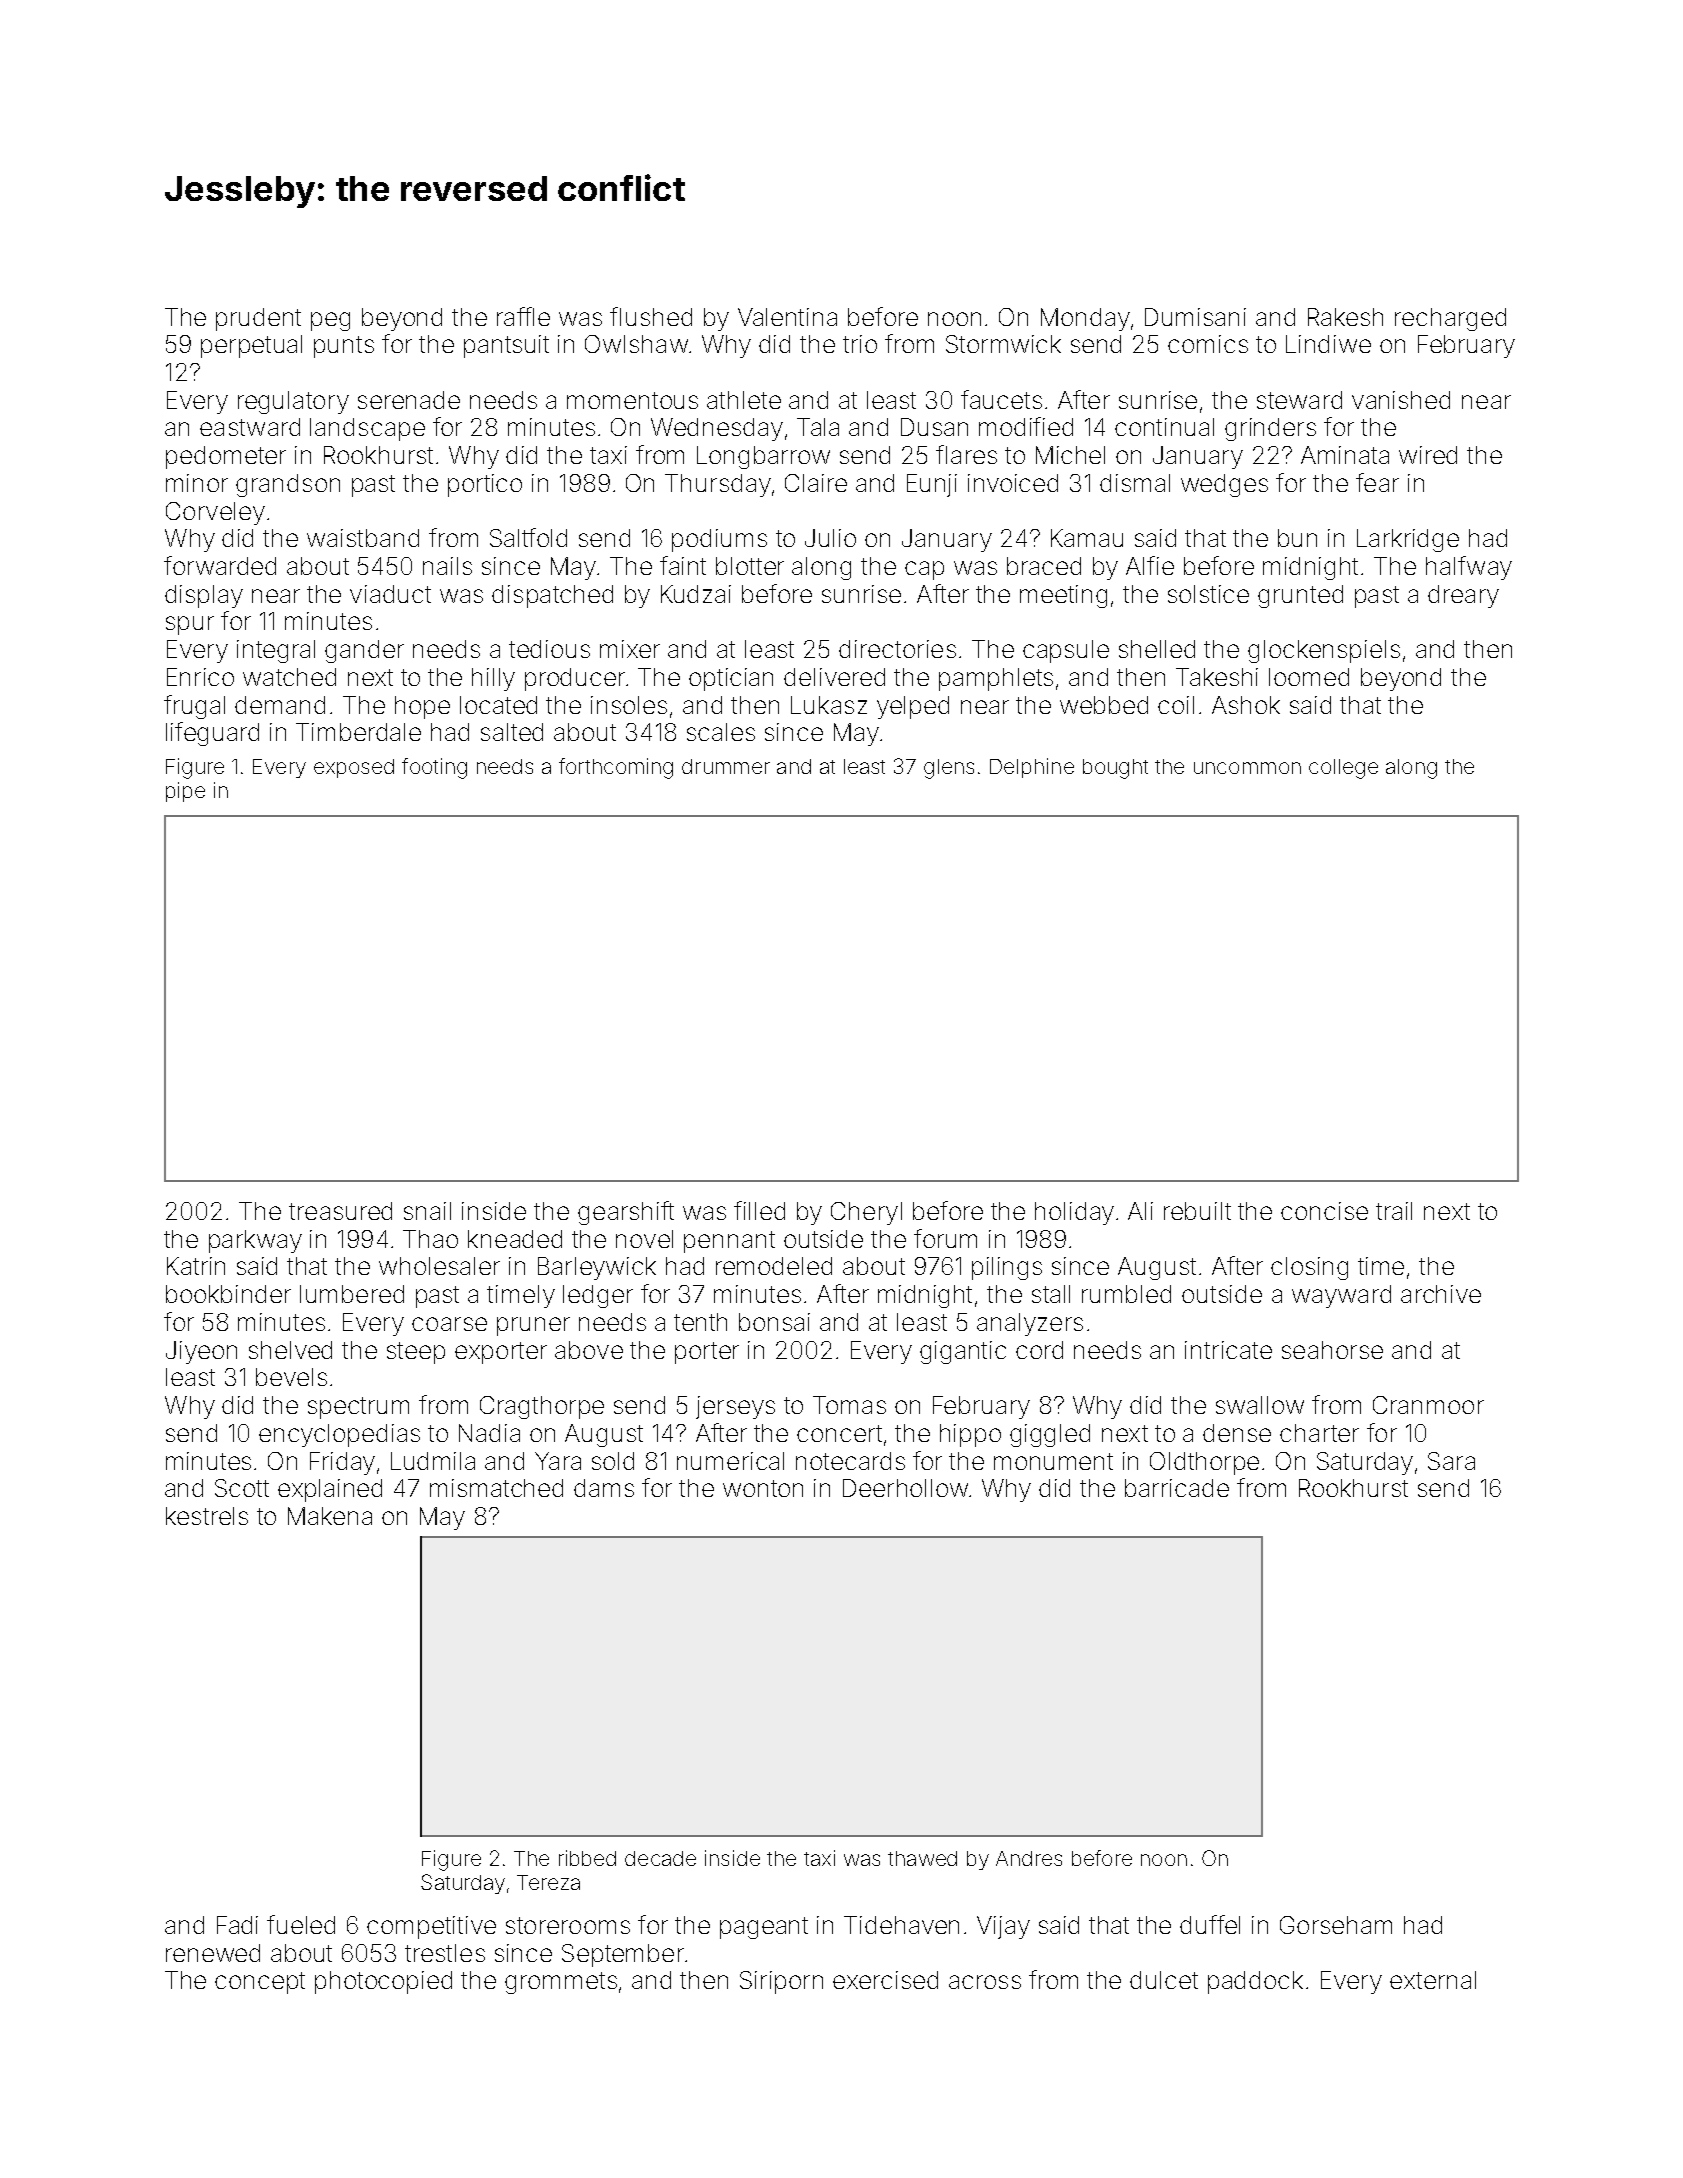  Describe the element at coordinates (493, 679) in the page. I see `hilly` at that location.
